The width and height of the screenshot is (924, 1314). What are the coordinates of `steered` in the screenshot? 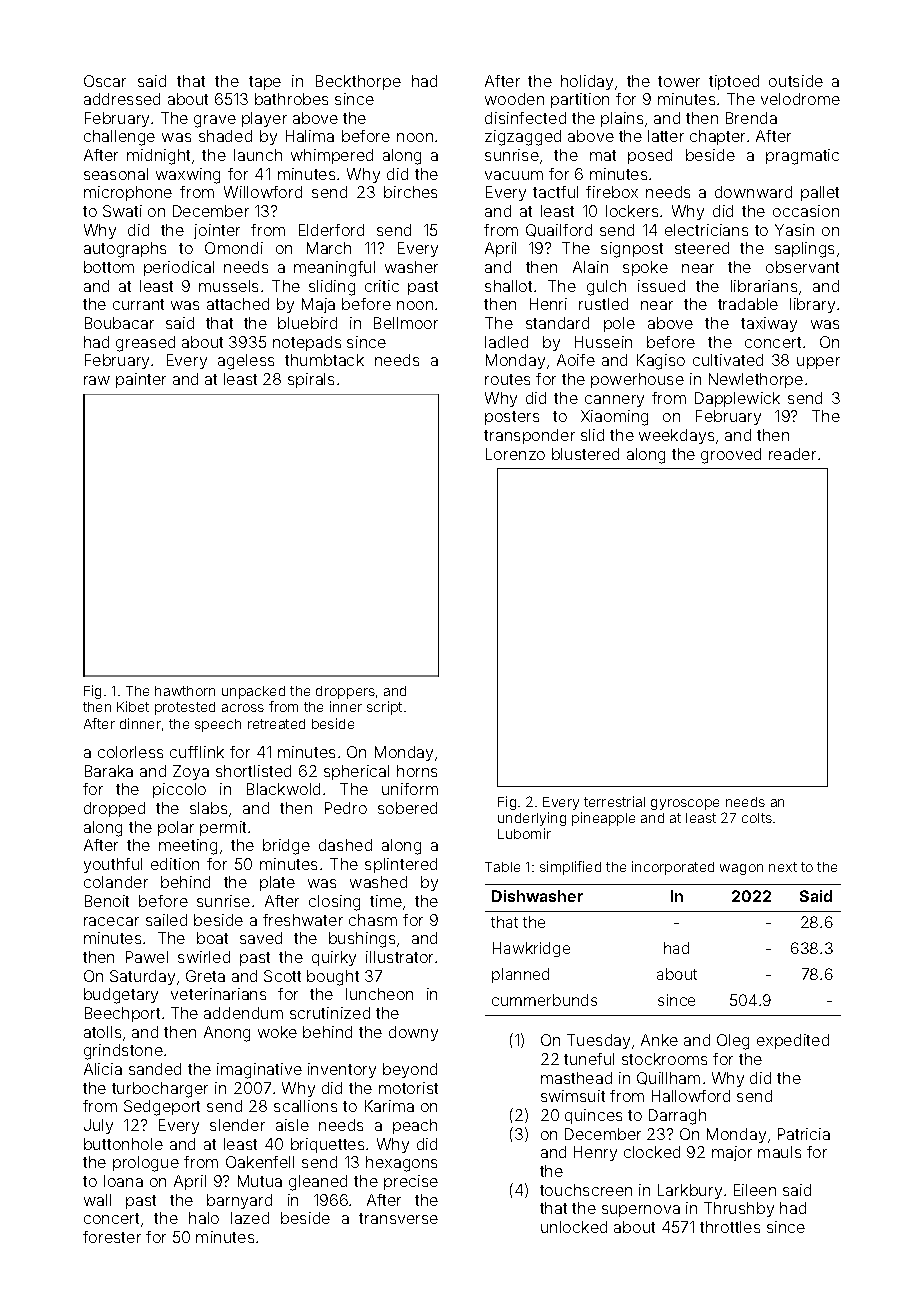 It's located at (702, 248).
